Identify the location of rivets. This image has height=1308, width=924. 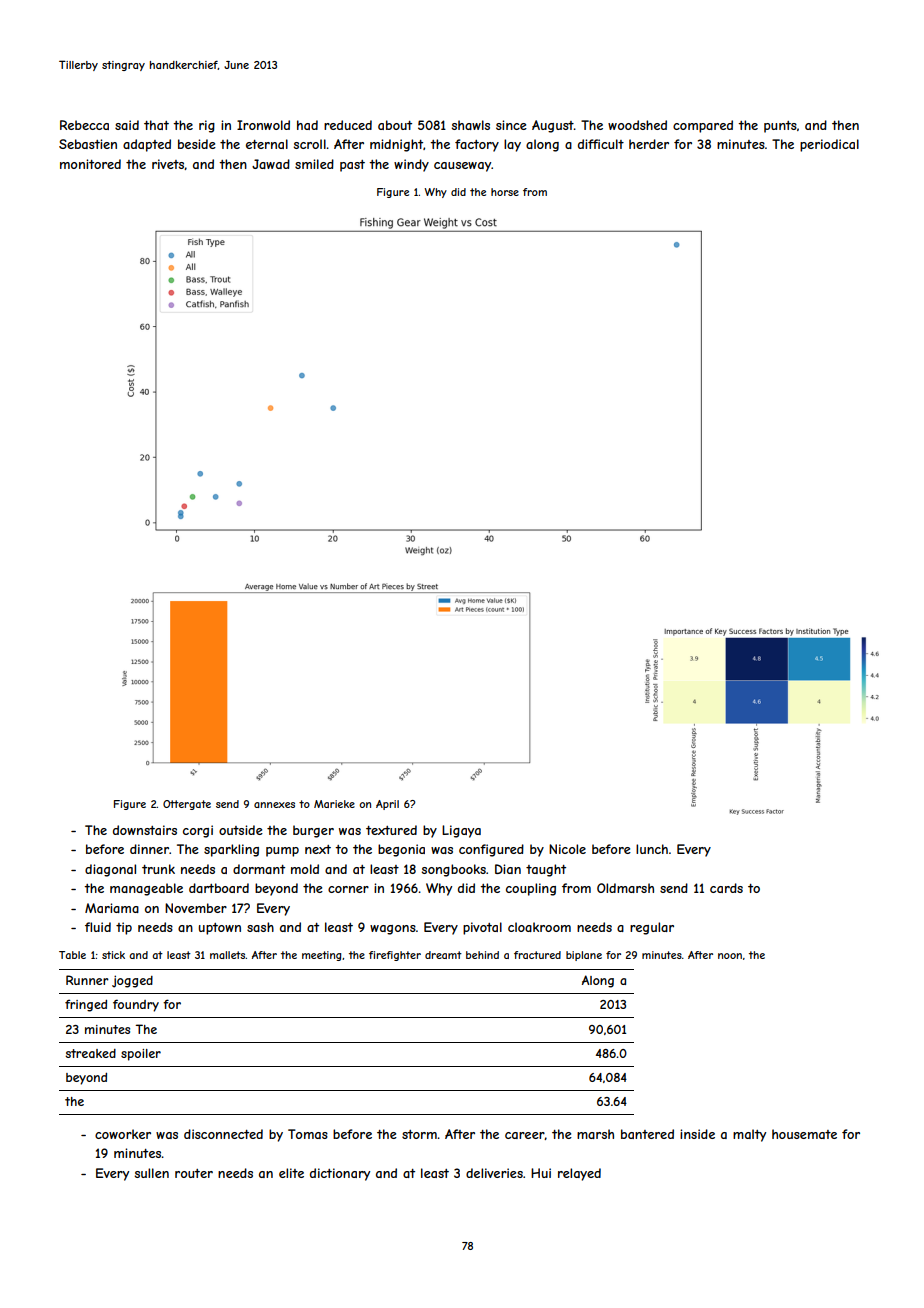
(168, 164).
